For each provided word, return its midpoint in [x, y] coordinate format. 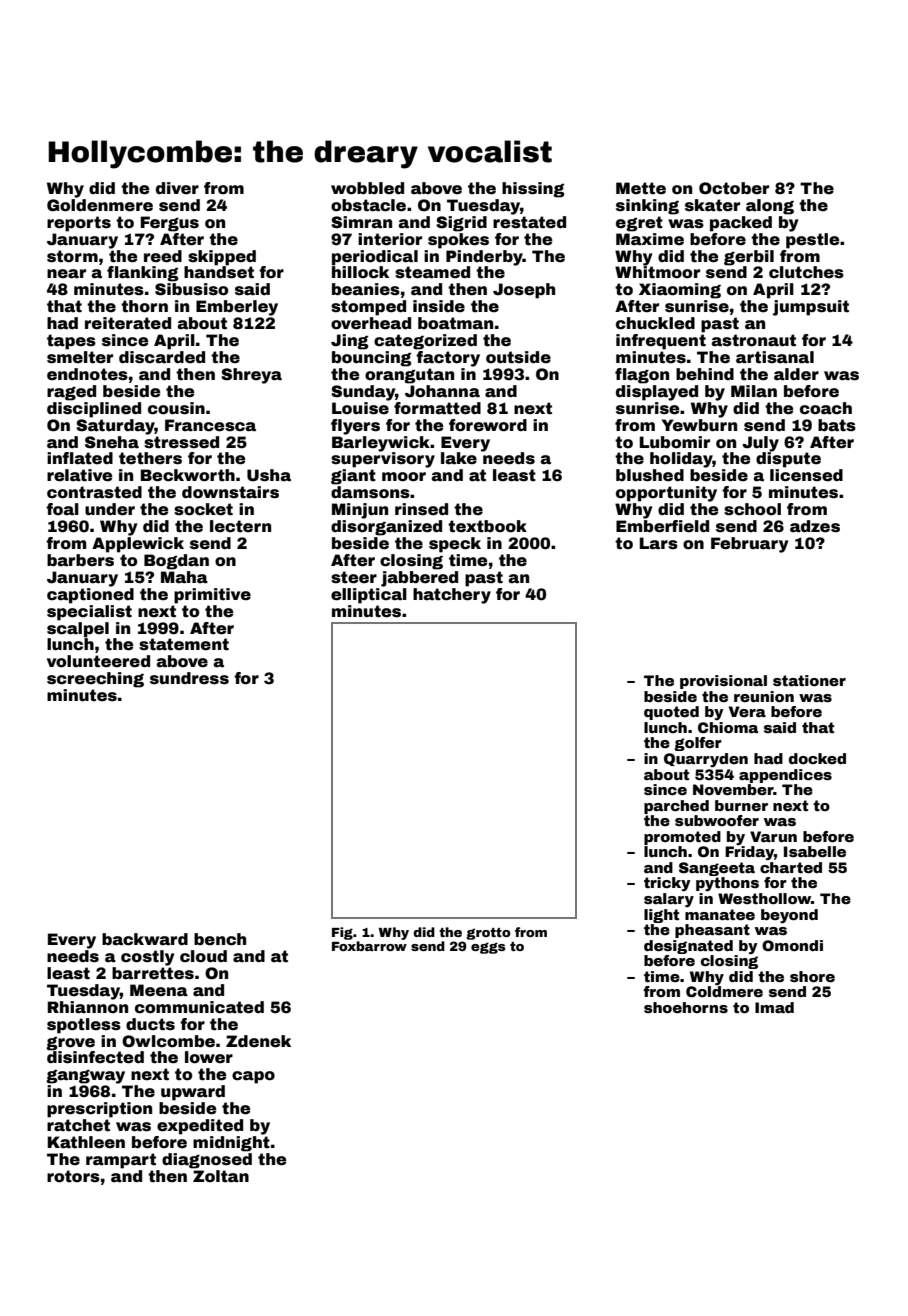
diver [177, 188]
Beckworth [188, 475]
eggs [488, 948]
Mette [641, 188]
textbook [487, 526]
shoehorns [686, 1007]
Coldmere [724, 991]
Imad [774, 1007]
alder [796, 374]
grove [70, 1044]
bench [220, 939]
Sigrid [461, 224]
